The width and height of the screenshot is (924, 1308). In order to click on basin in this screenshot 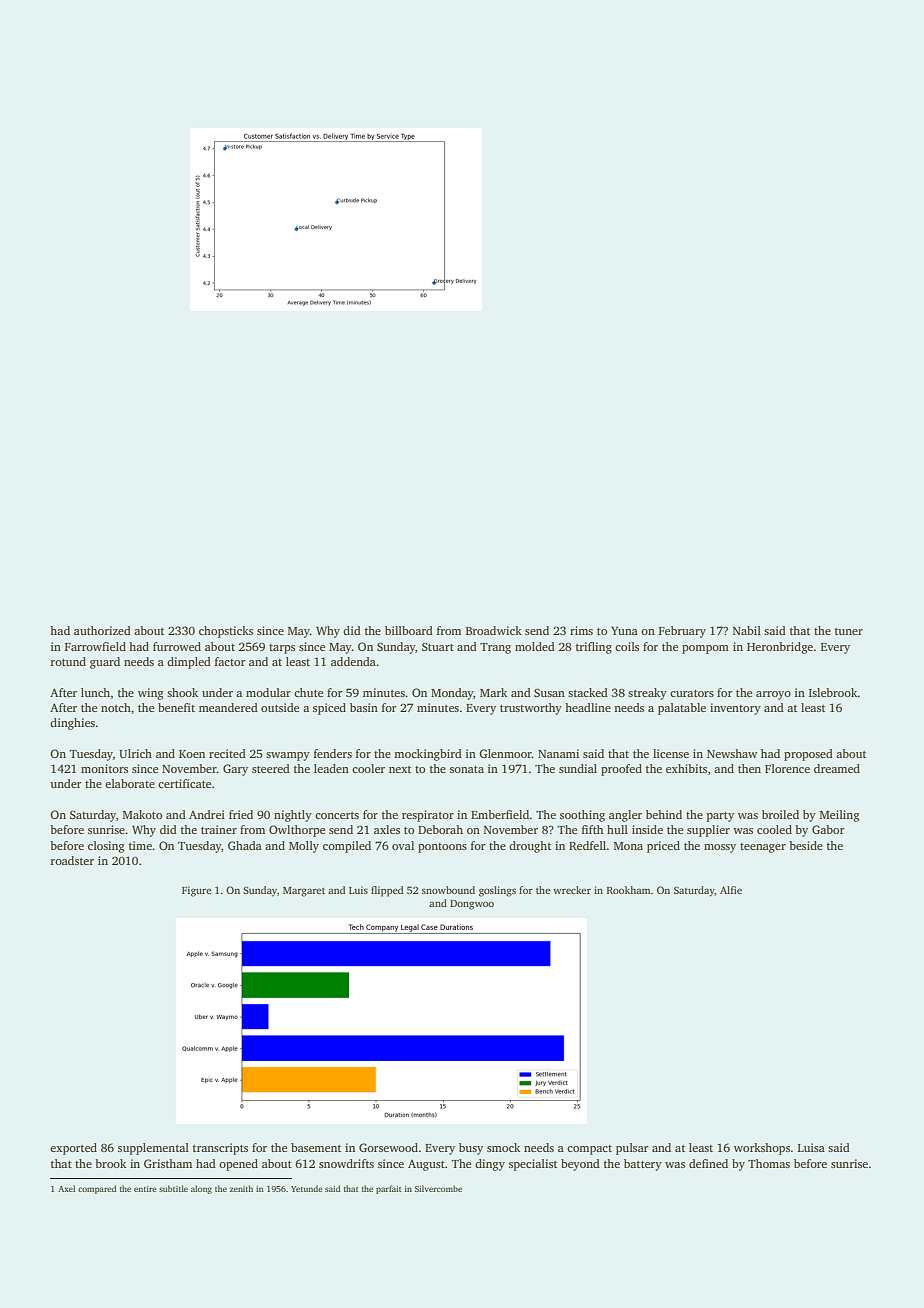, I will do `click(364, 707)`.
